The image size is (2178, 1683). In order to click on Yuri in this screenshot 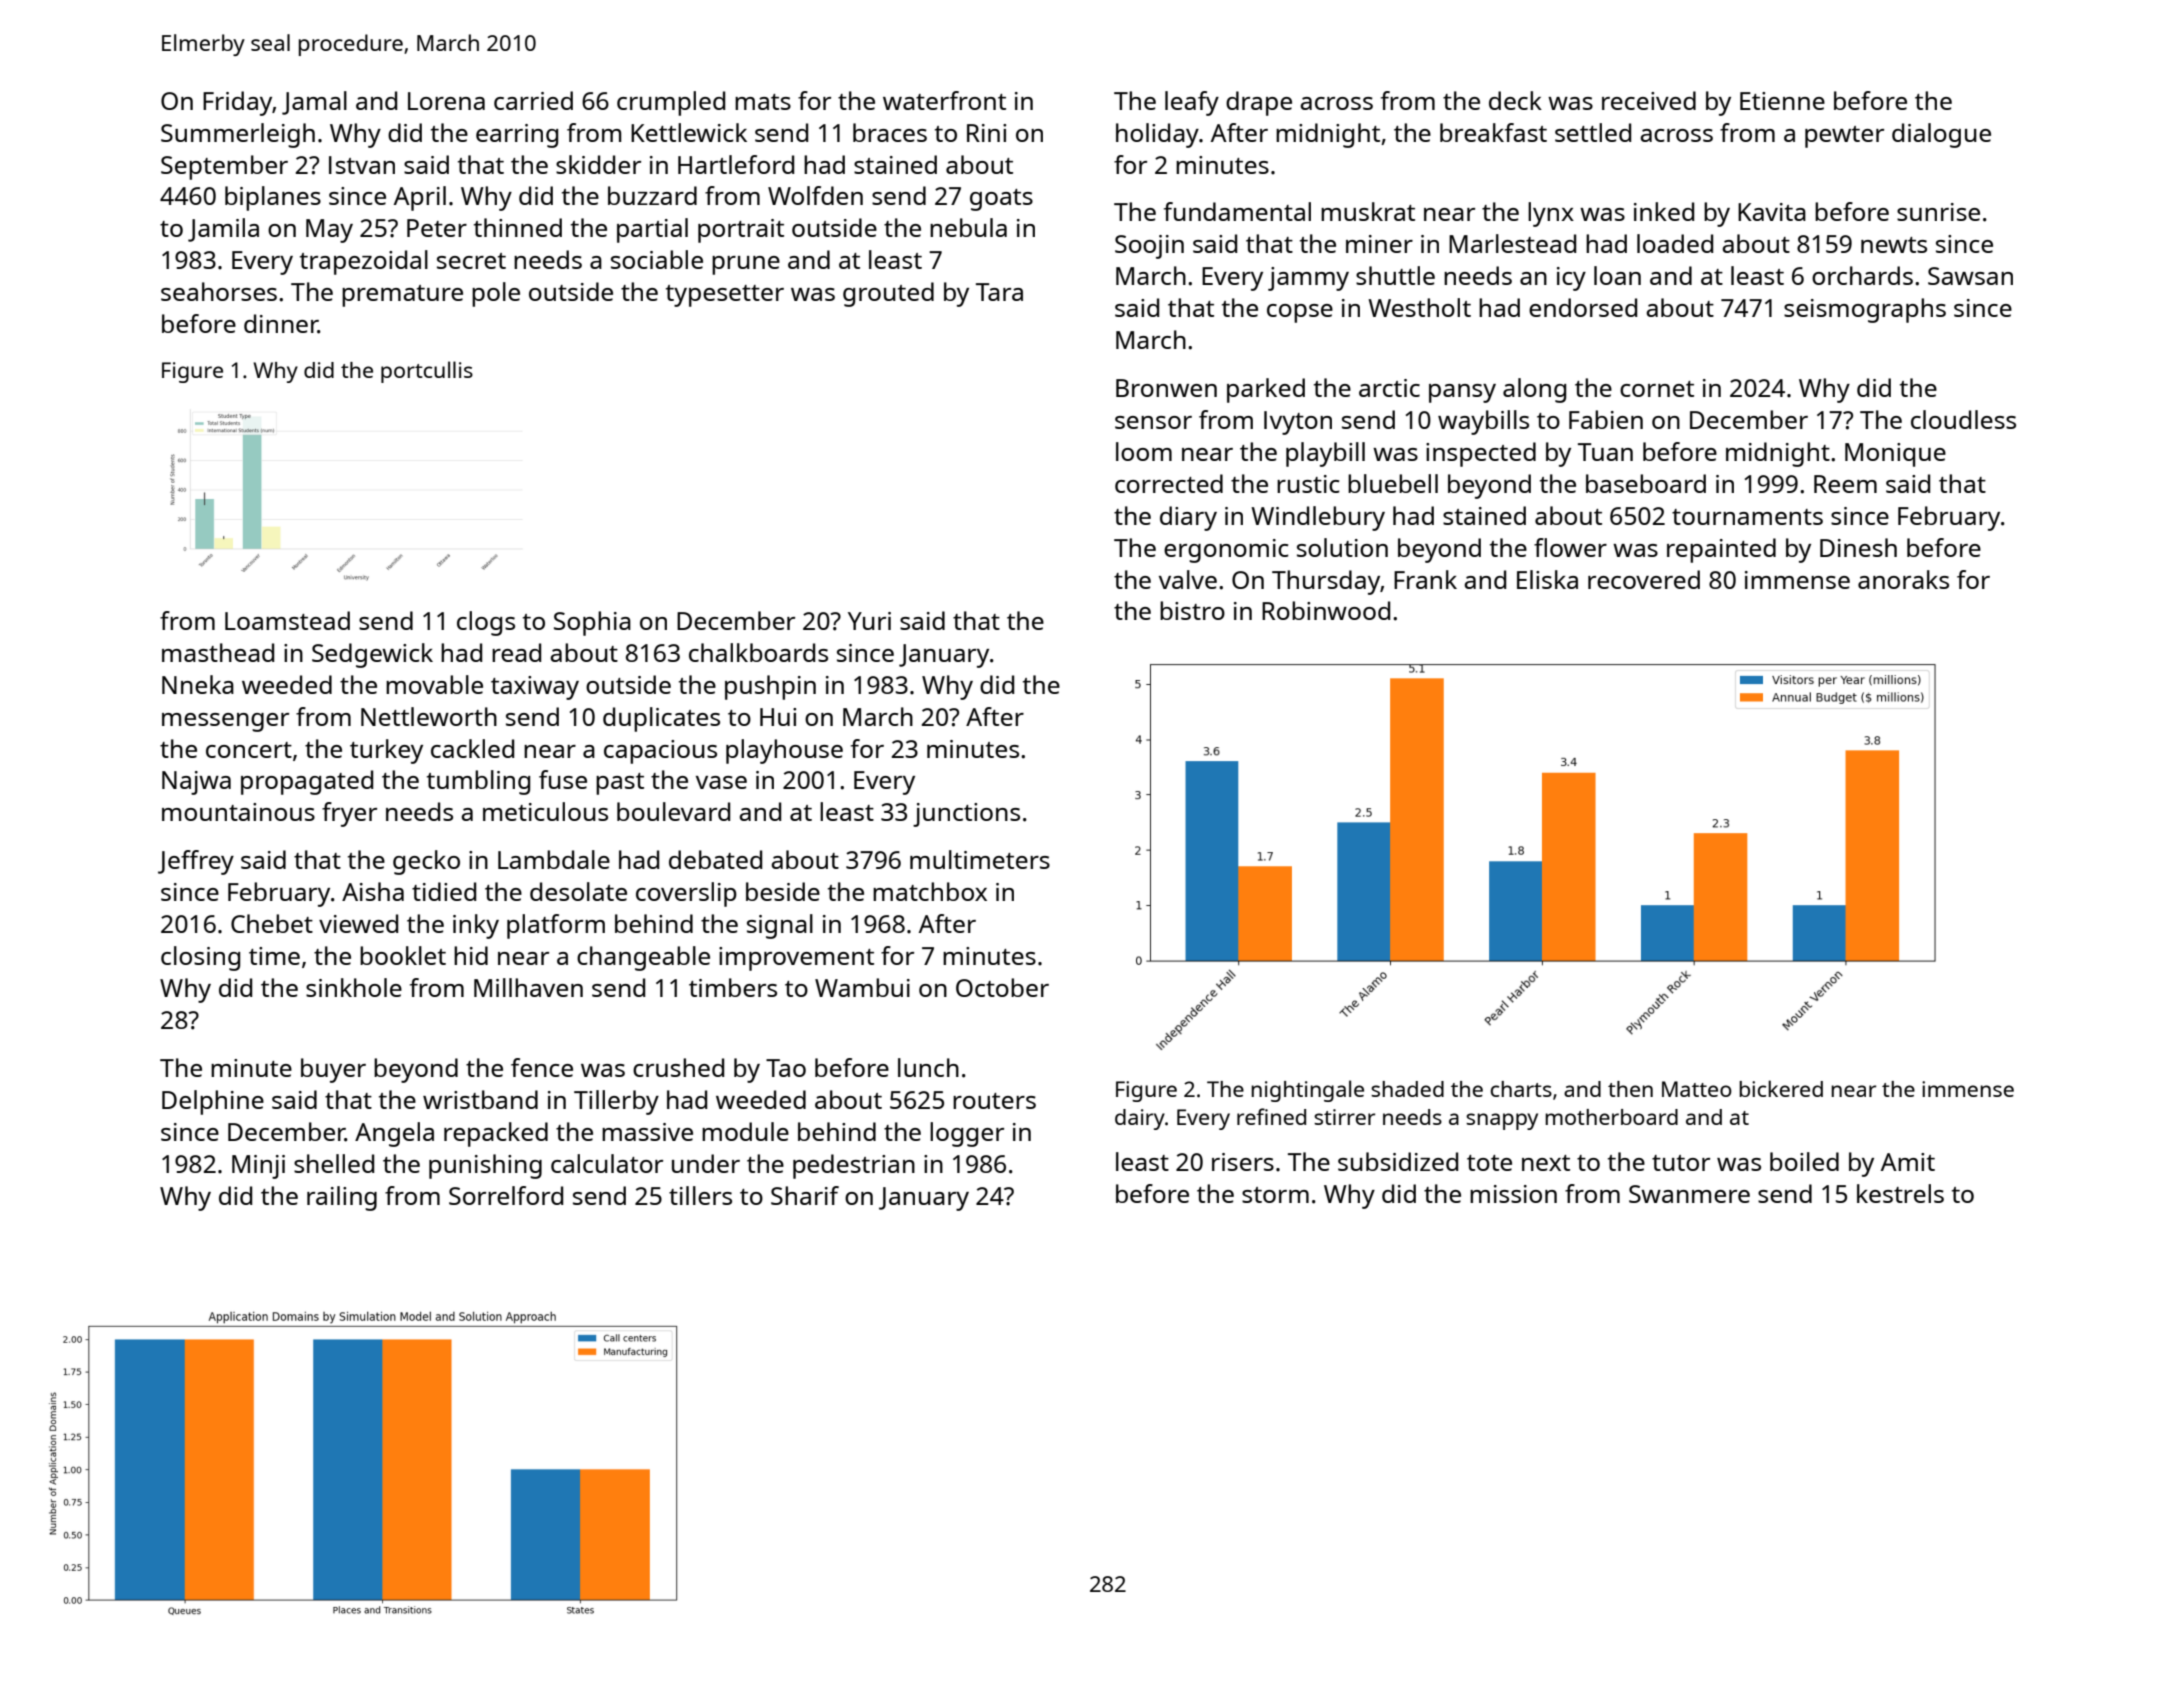, I will do `click(869, 621)`.
